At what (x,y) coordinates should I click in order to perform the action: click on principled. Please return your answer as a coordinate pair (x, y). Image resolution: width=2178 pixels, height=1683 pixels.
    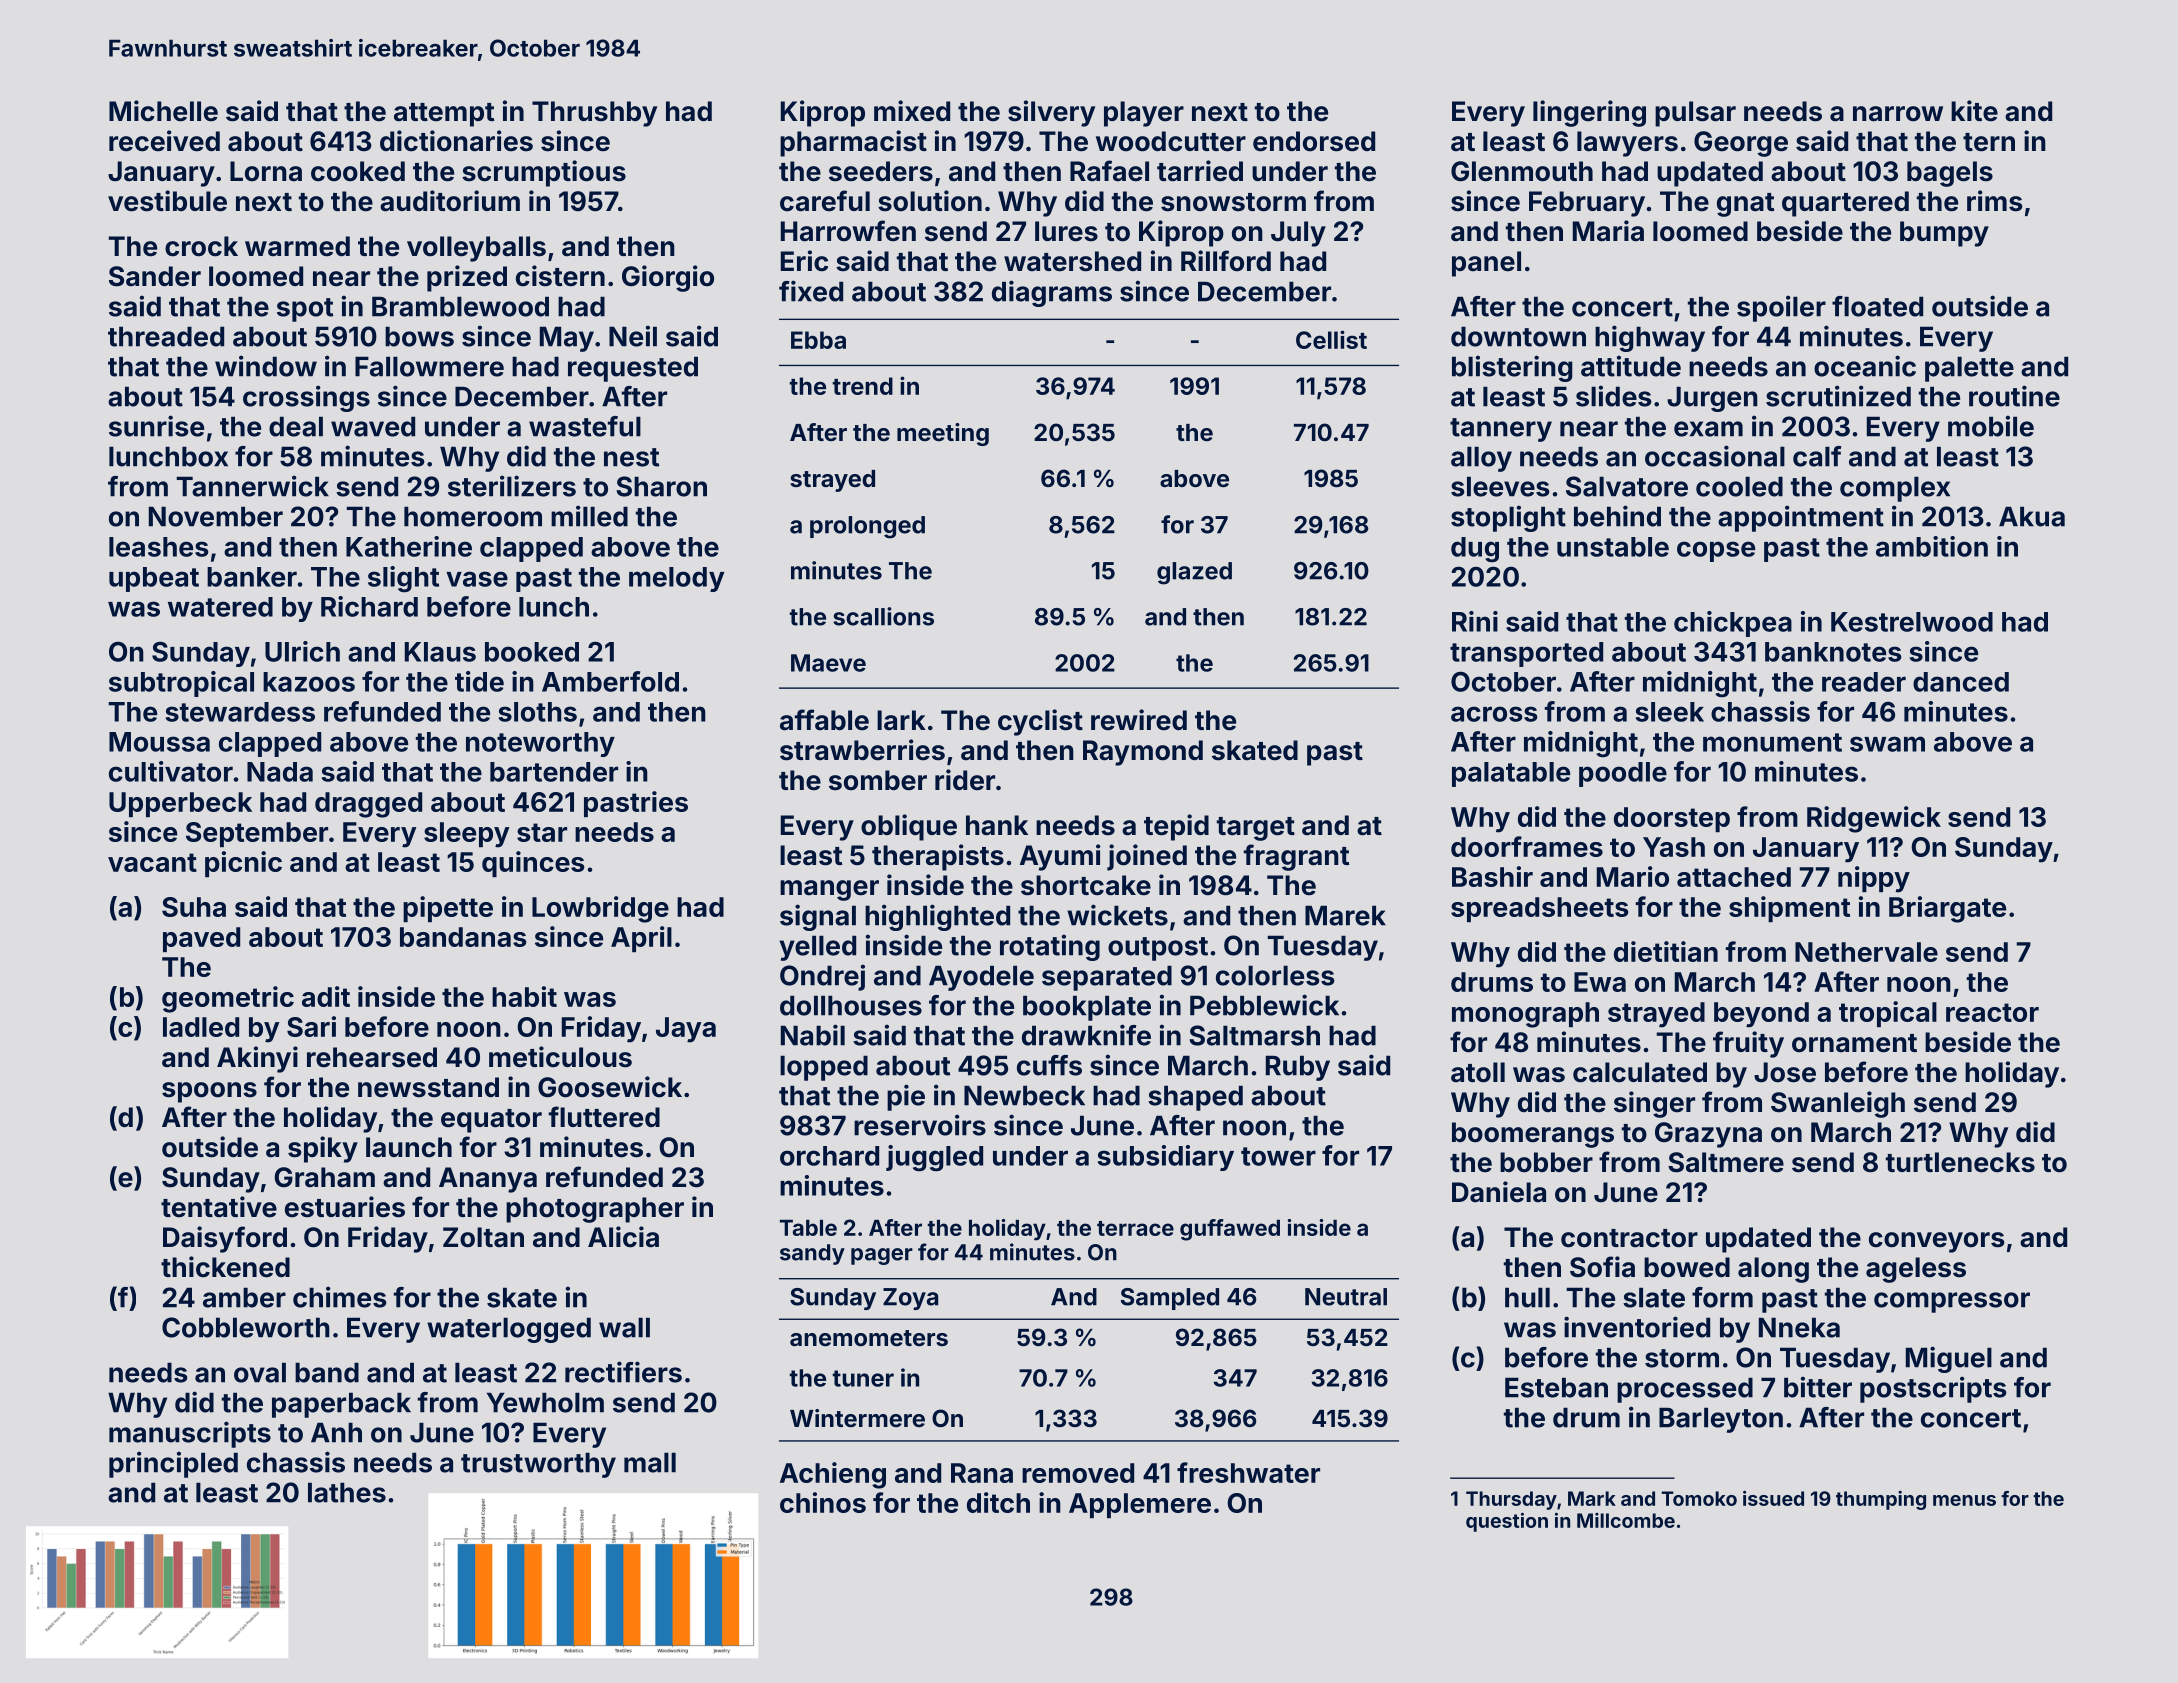
    Looking at the image, I should click on (173, 1464).
